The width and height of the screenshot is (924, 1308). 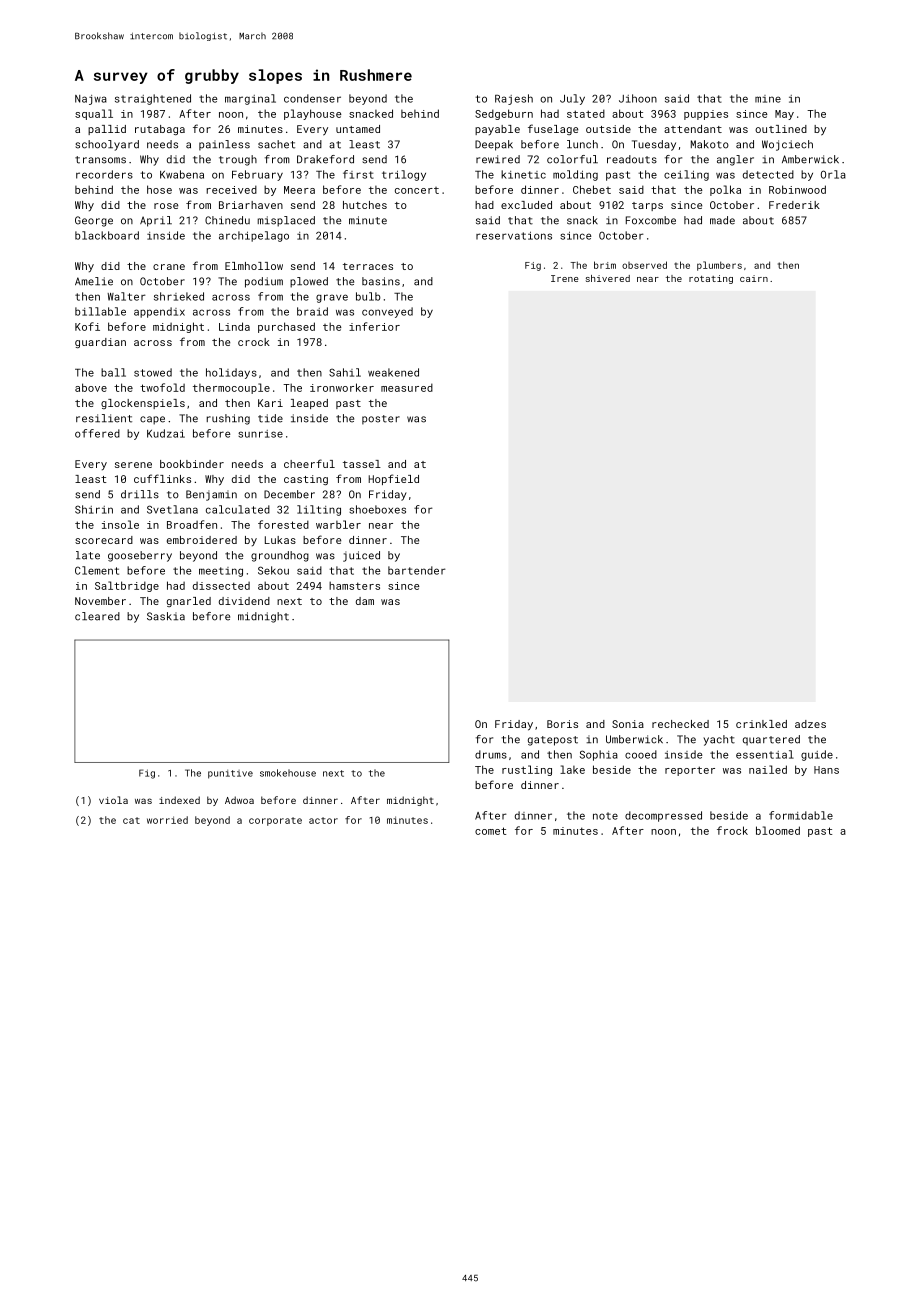 I want to click on molding, so click(x=575, y=175).
